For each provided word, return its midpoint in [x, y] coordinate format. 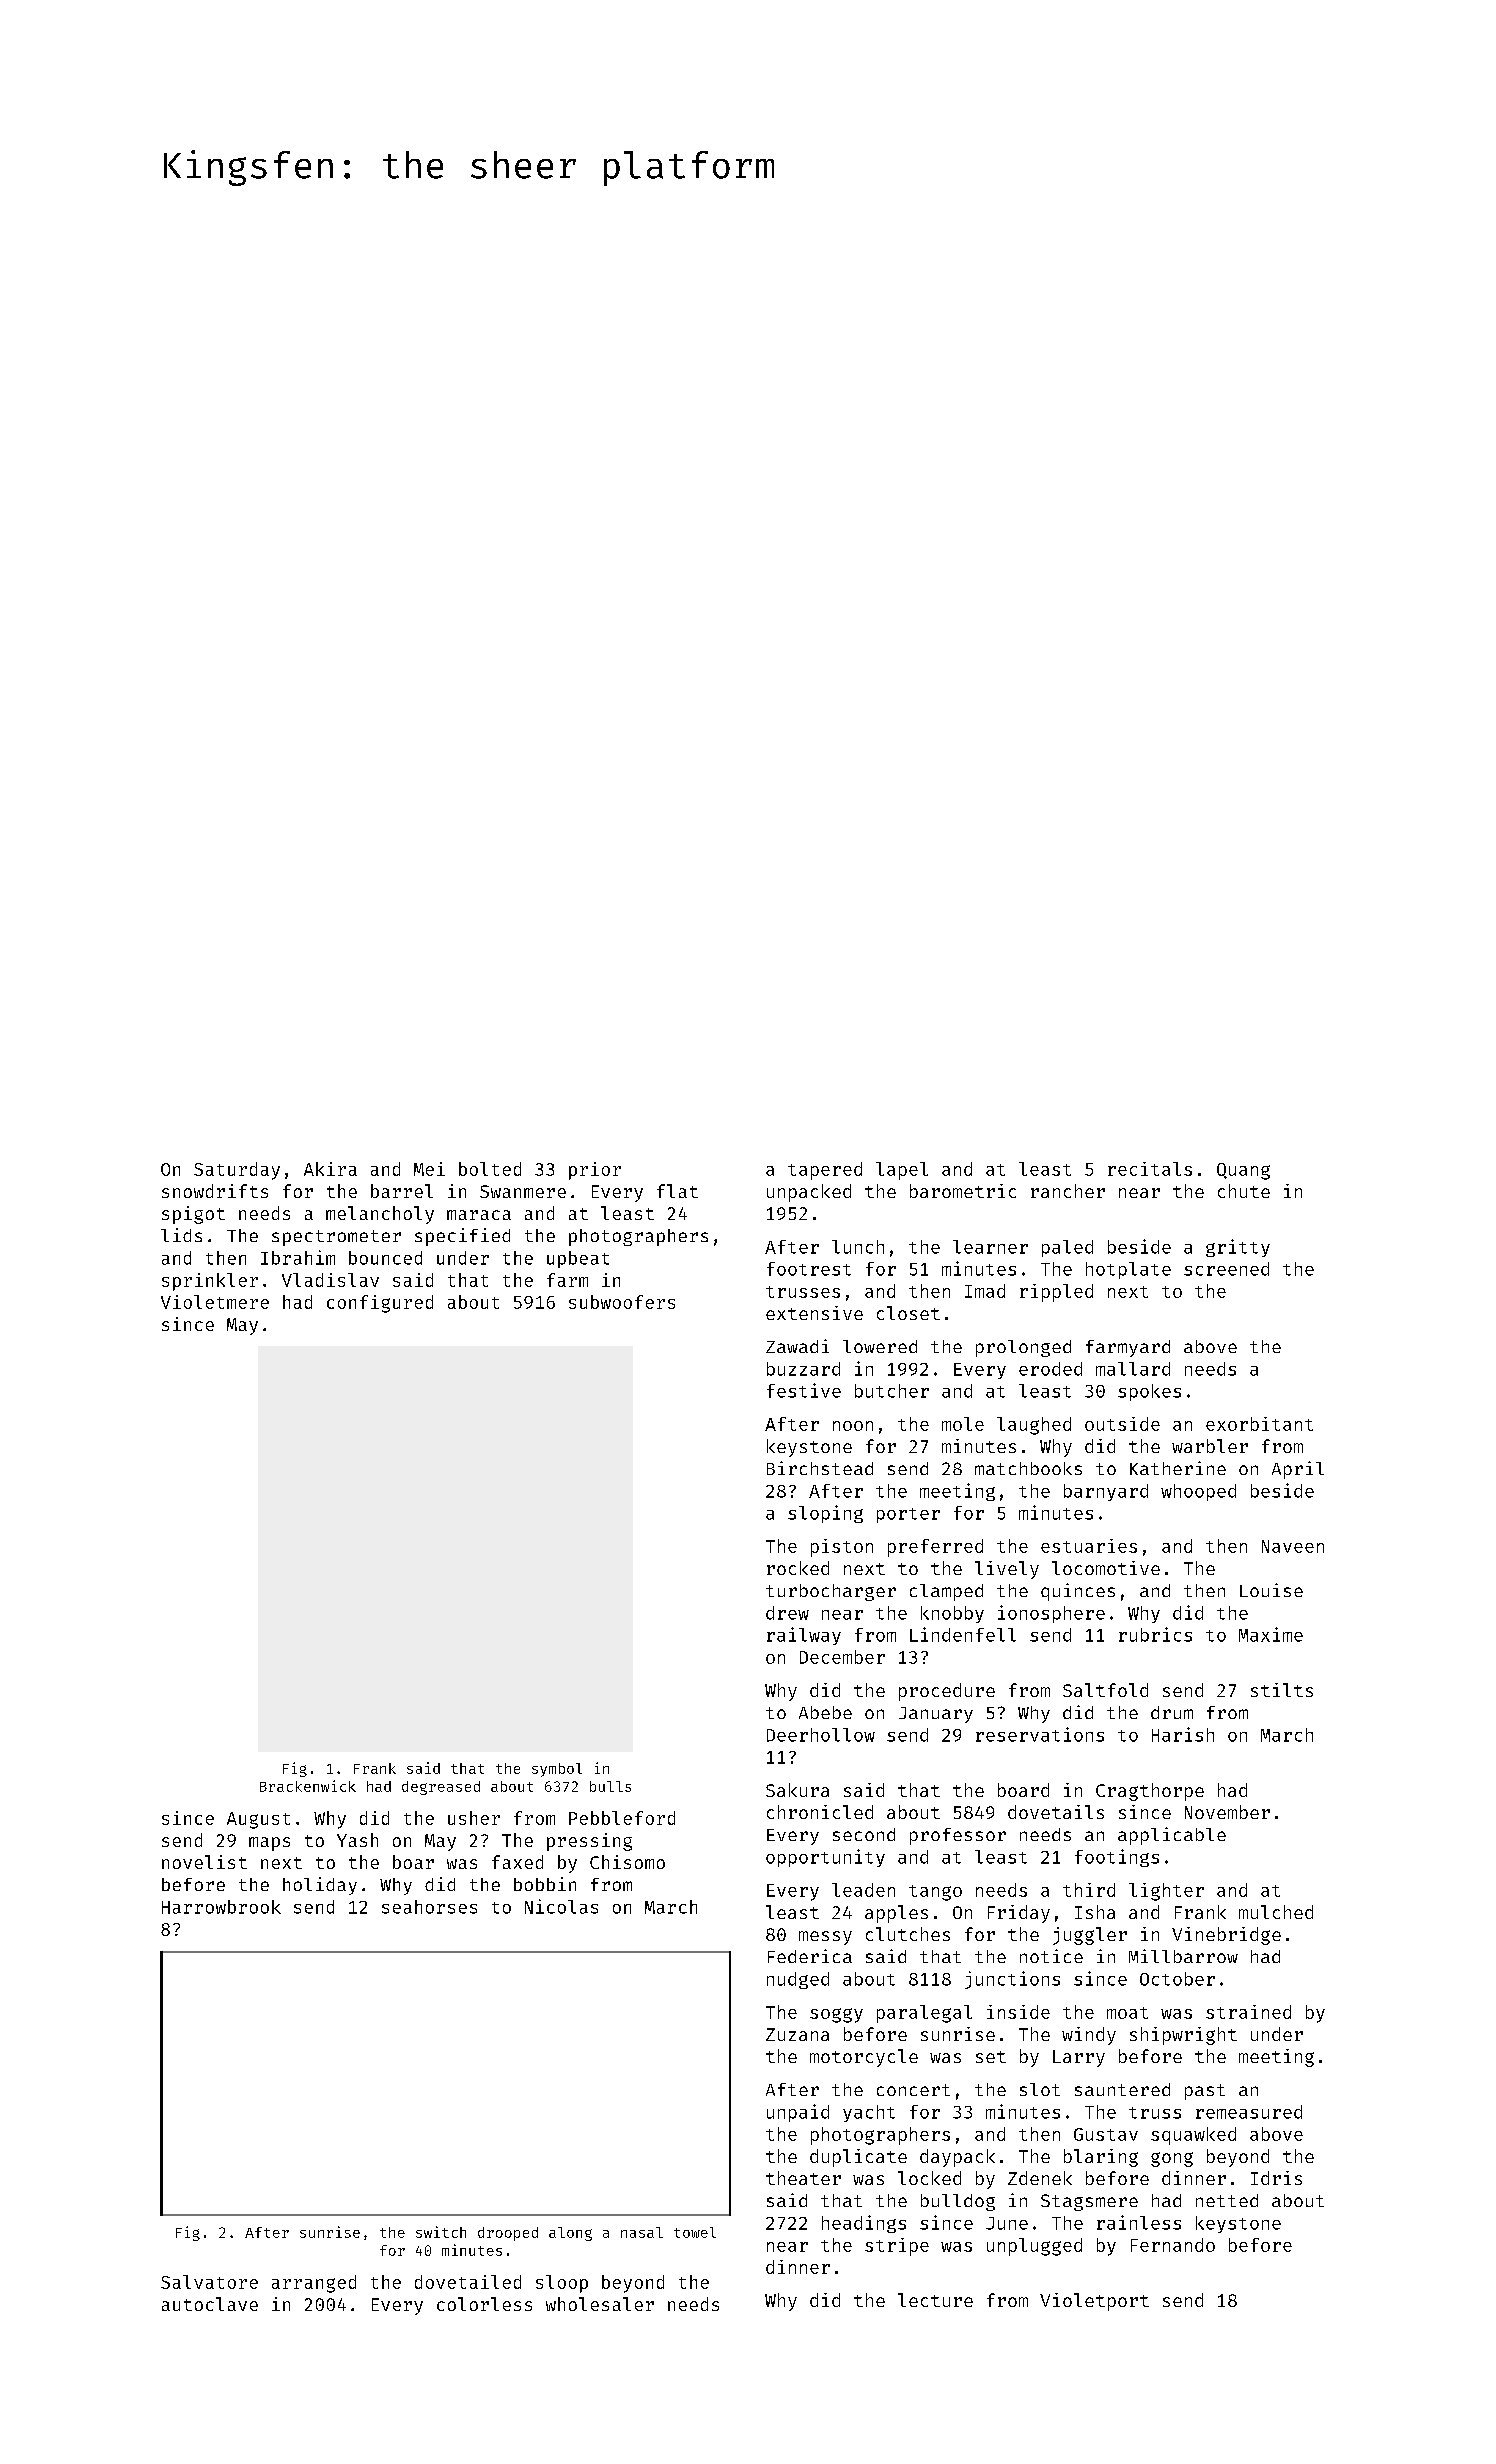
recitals [1150, 1169]
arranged [314, 2284]
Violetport [1094, 2302]
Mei [429, 1169]
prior [595, 1171]
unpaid [798, 2113]
